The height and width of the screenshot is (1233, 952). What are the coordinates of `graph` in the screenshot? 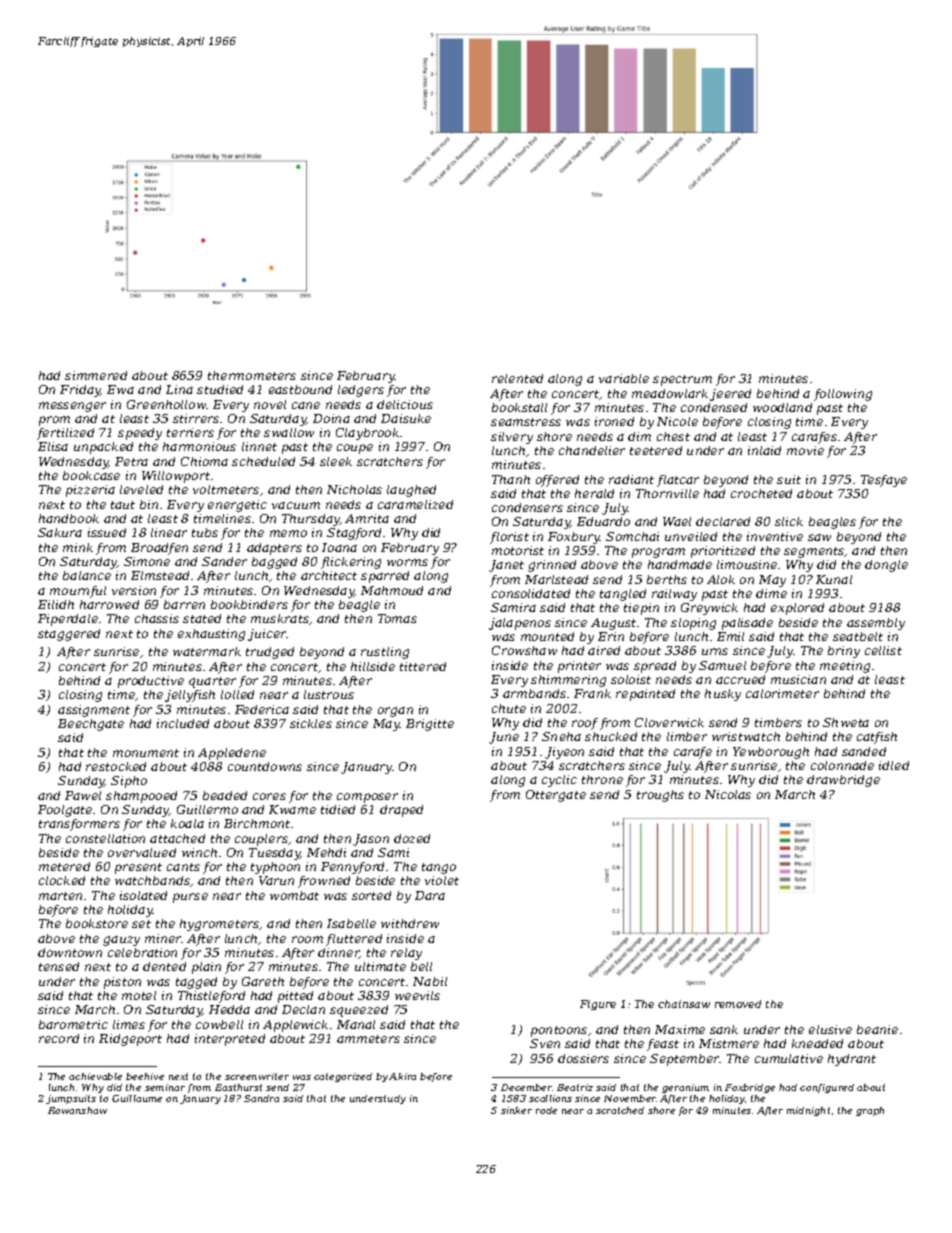 It's located at (870, 1111).
